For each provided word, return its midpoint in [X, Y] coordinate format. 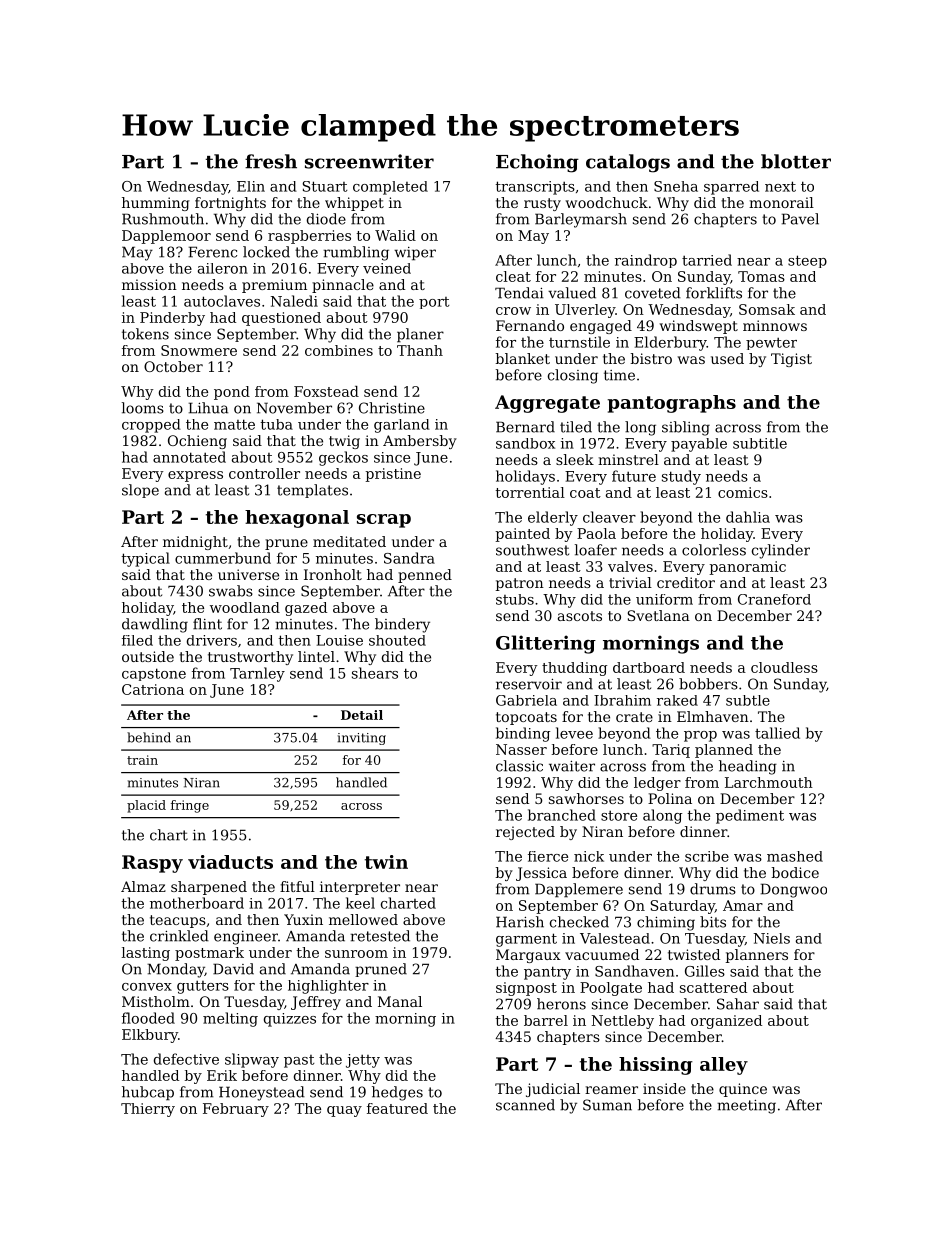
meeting [747, 1107]
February [236, 1110]
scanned [525, 1105]
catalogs [628, 163]
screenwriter [369, 161]
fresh [271, 161]
